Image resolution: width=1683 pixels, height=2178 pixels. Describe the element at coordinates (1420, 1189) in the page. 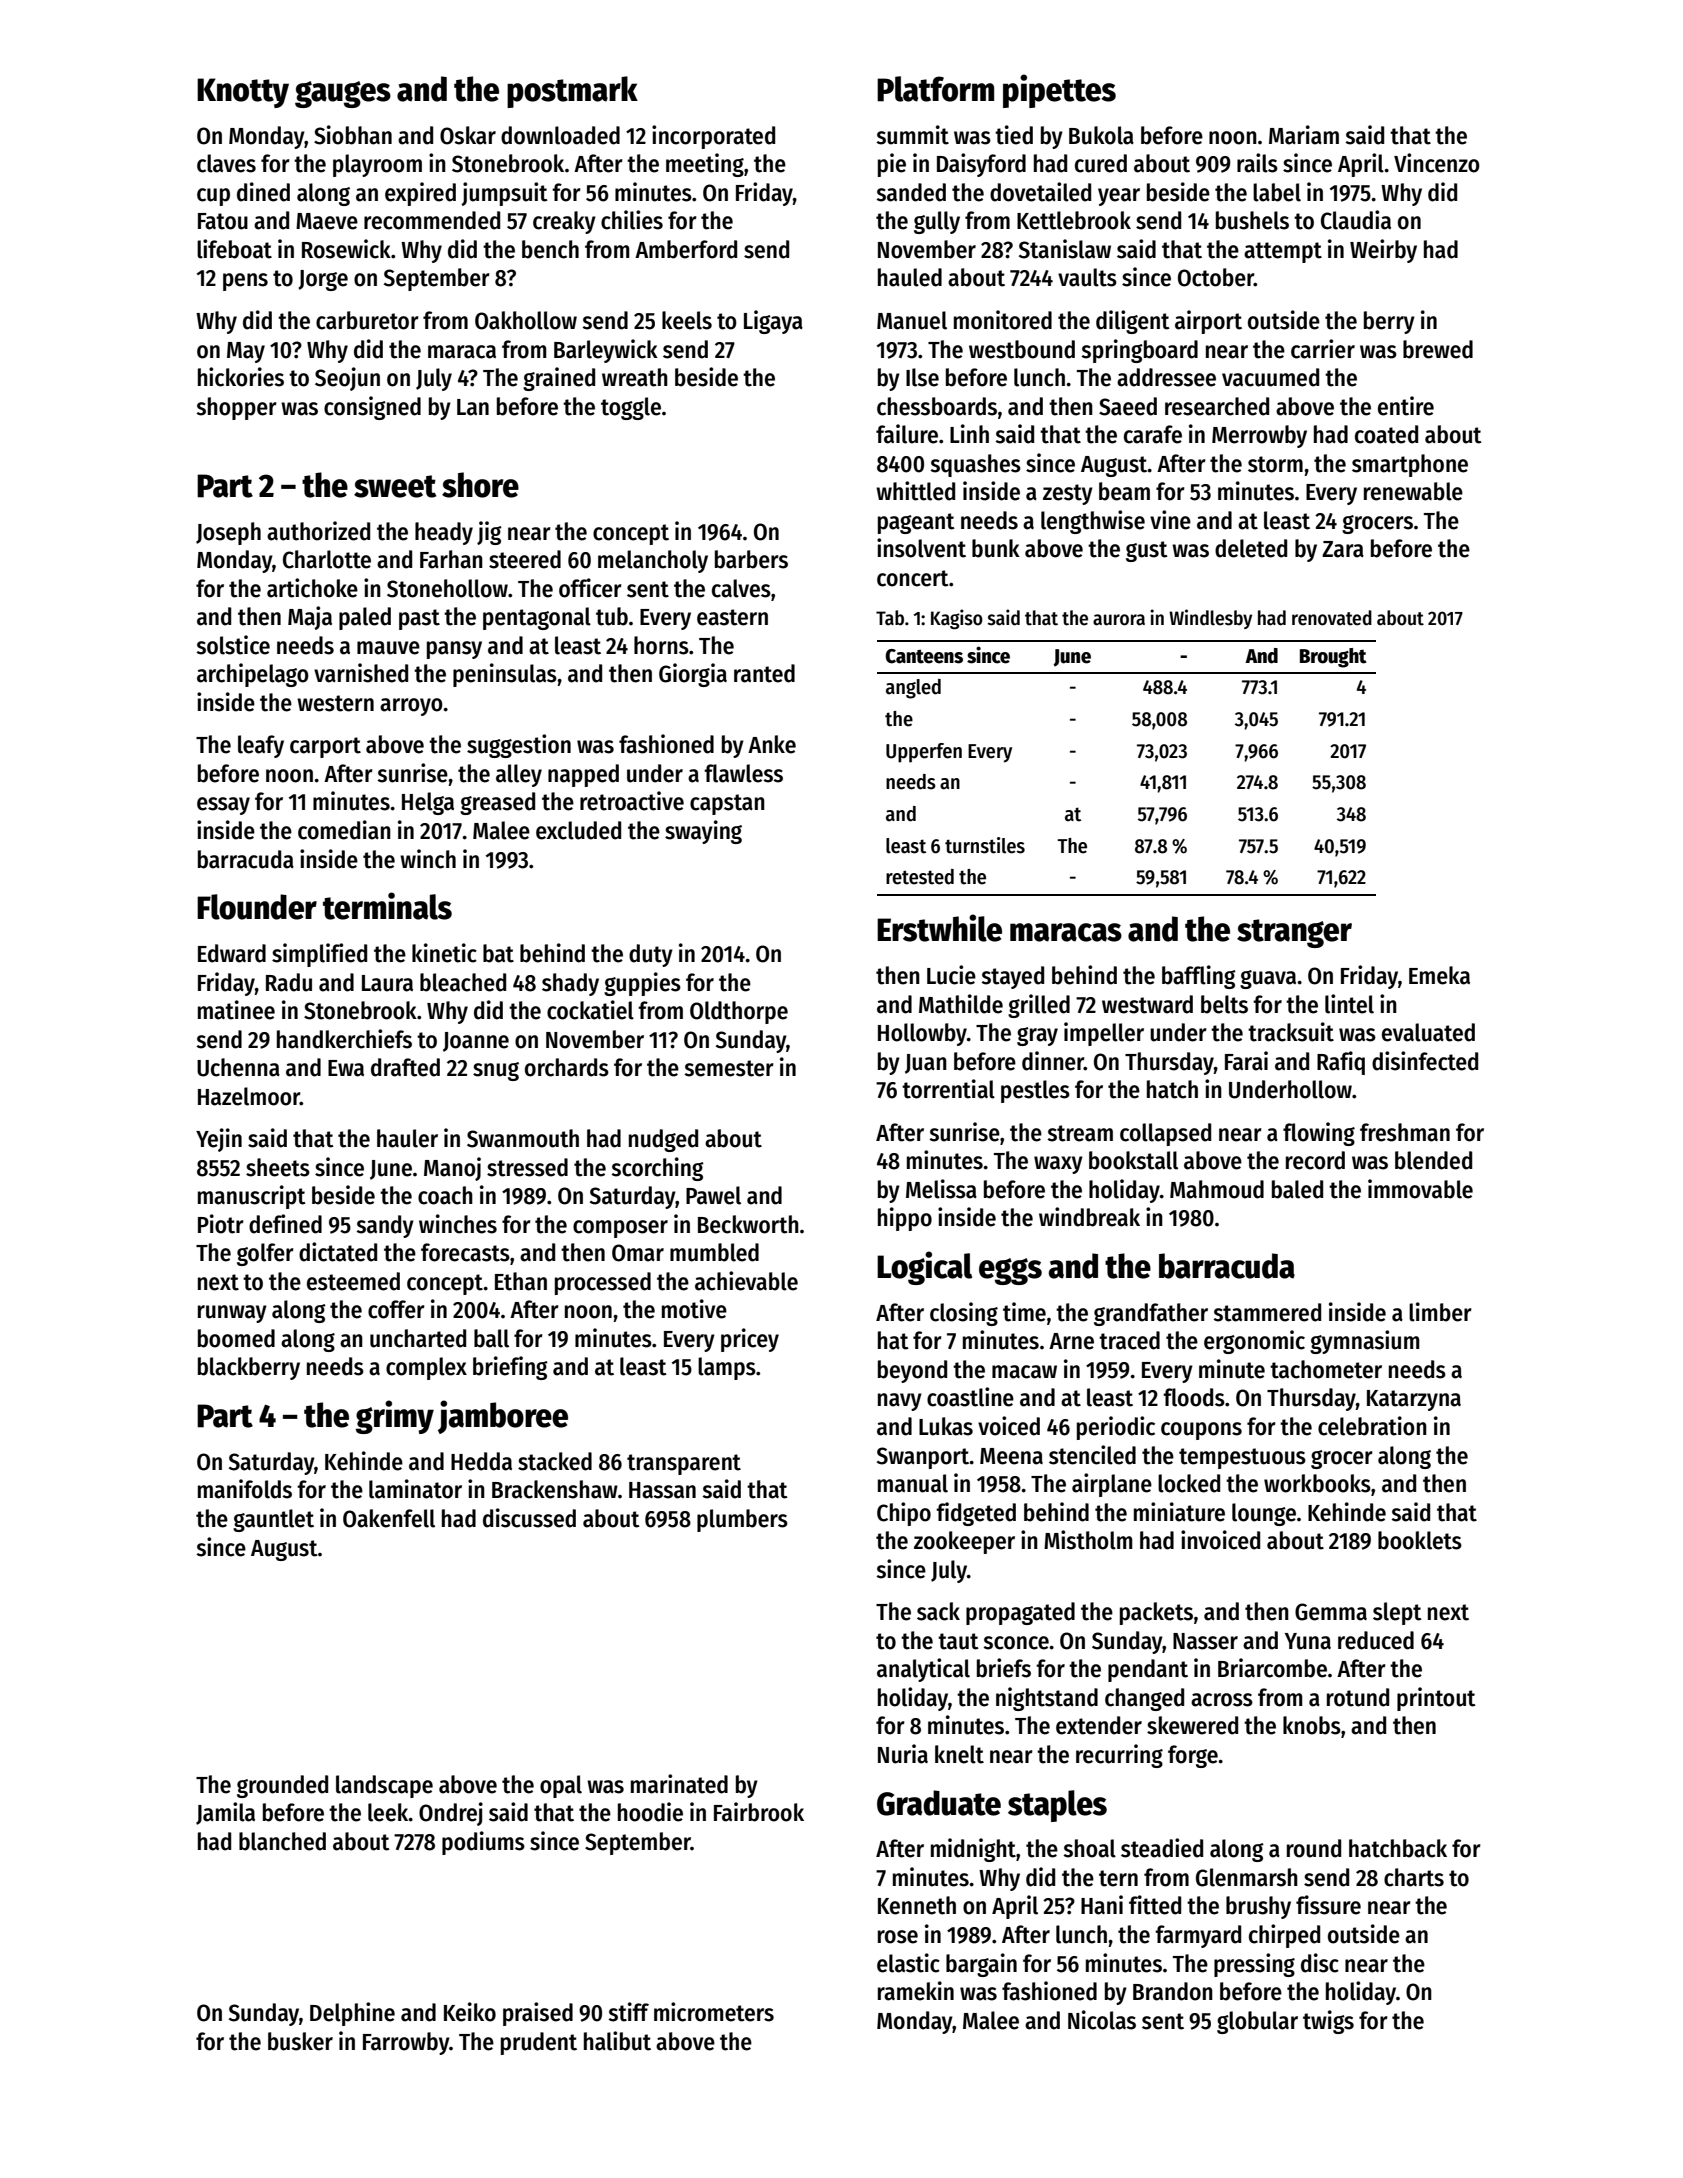

I see `immovable` at that location.
